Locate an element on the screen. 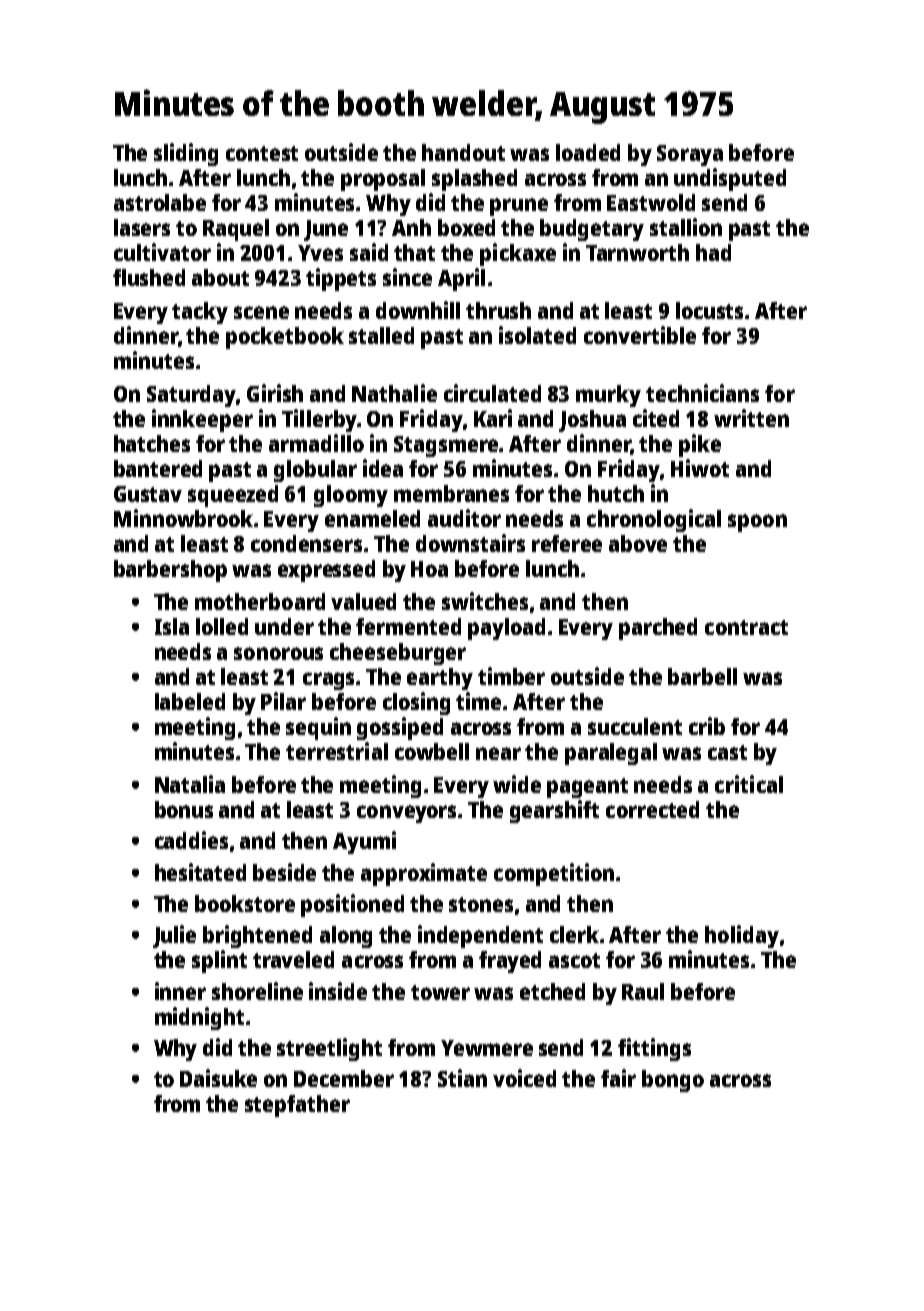 This screenshot has width=924, height=1311. beside is located at coordinates (284, 872).
